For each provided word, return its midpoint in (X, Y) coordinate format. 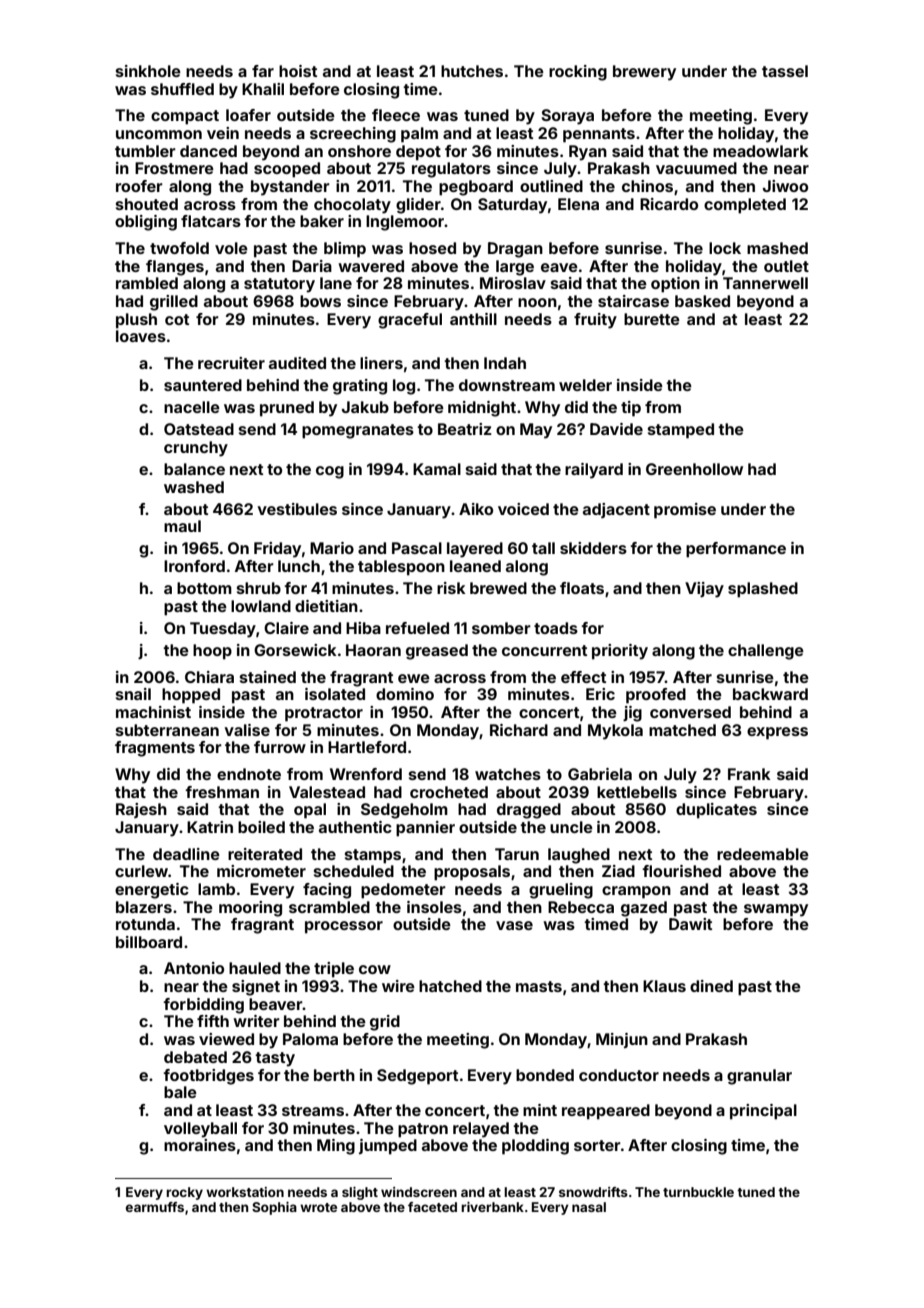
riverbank (492, 1207)
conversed (690, 712)
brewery (644, 73)
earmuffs (155, 1207)
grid (385, 1023)
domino (405, 694)
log (404, 387)
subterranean (167, 730)
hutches (472, 71)
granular (759, 1077)
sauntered (203, 385)
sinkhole (148, 71)
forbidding (203, 1006)
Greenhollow (694, 469)
